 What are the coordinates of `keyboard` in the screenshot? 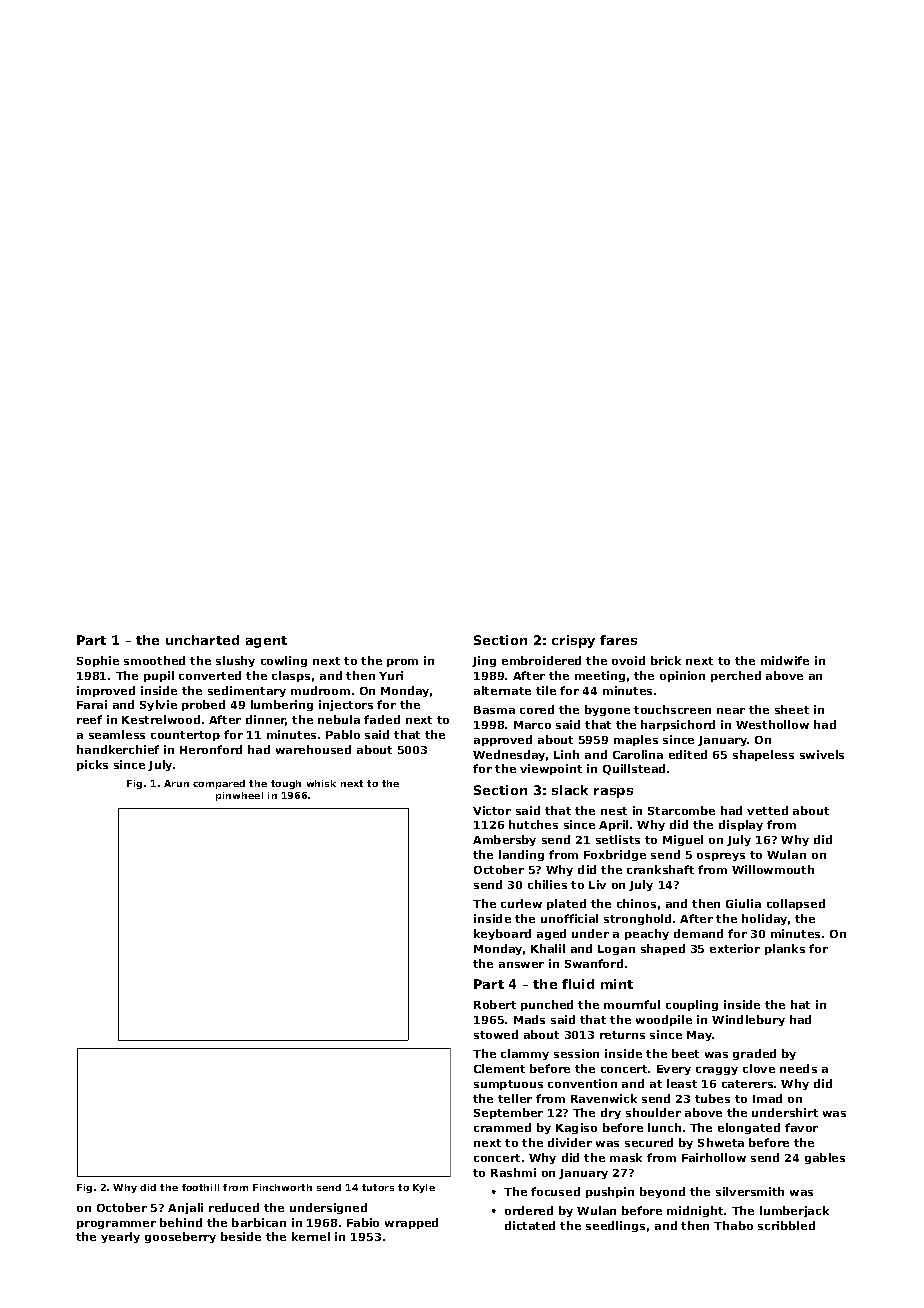 It's located at (502, 934).
